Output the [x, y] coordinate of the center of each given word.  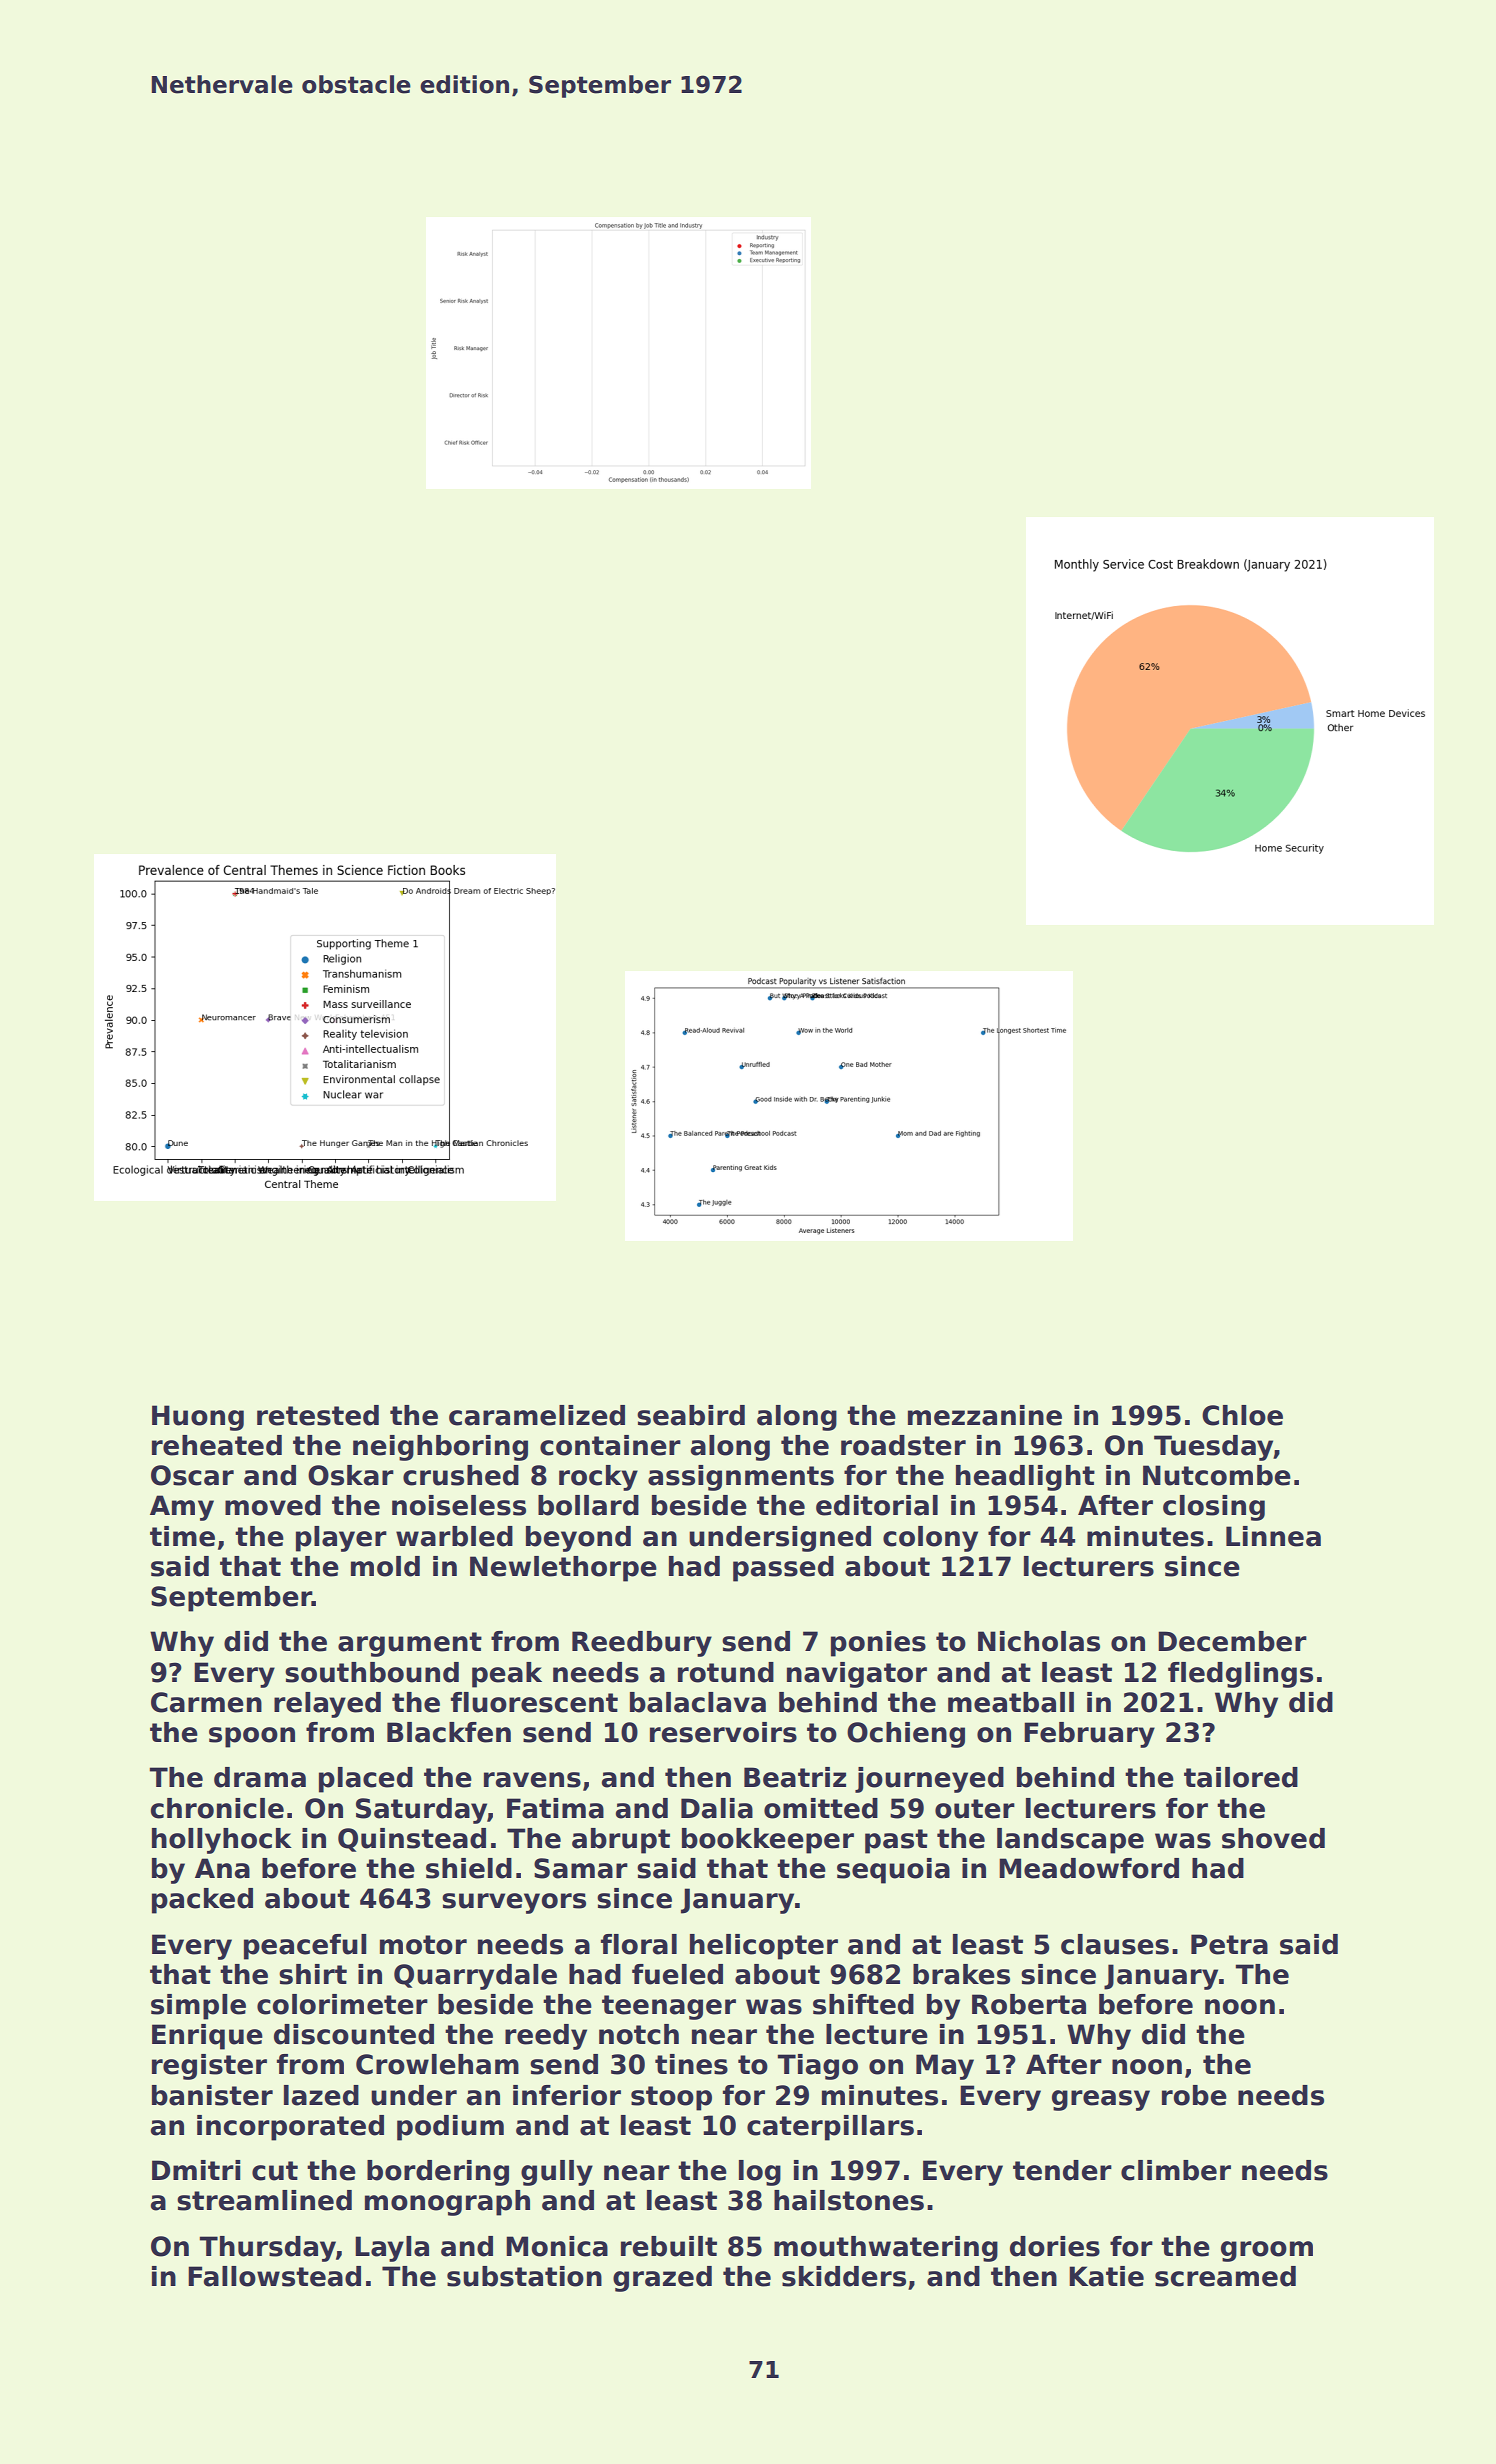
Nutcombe [1217, 1475]
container [610, 1445]
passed [783, 1569]
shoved [1273, 1838]
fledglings [1240, 1675]
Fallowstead [274, 2276]
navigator [857, 1675]
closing [1214, 1508]
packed [202, 1901]
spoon [252, 1737]
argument [410, 1644]
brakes [961, 1974]
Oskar [351, 1475]
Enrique [207, 2037]
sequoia [893, 1871]
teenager [669, 2007]
